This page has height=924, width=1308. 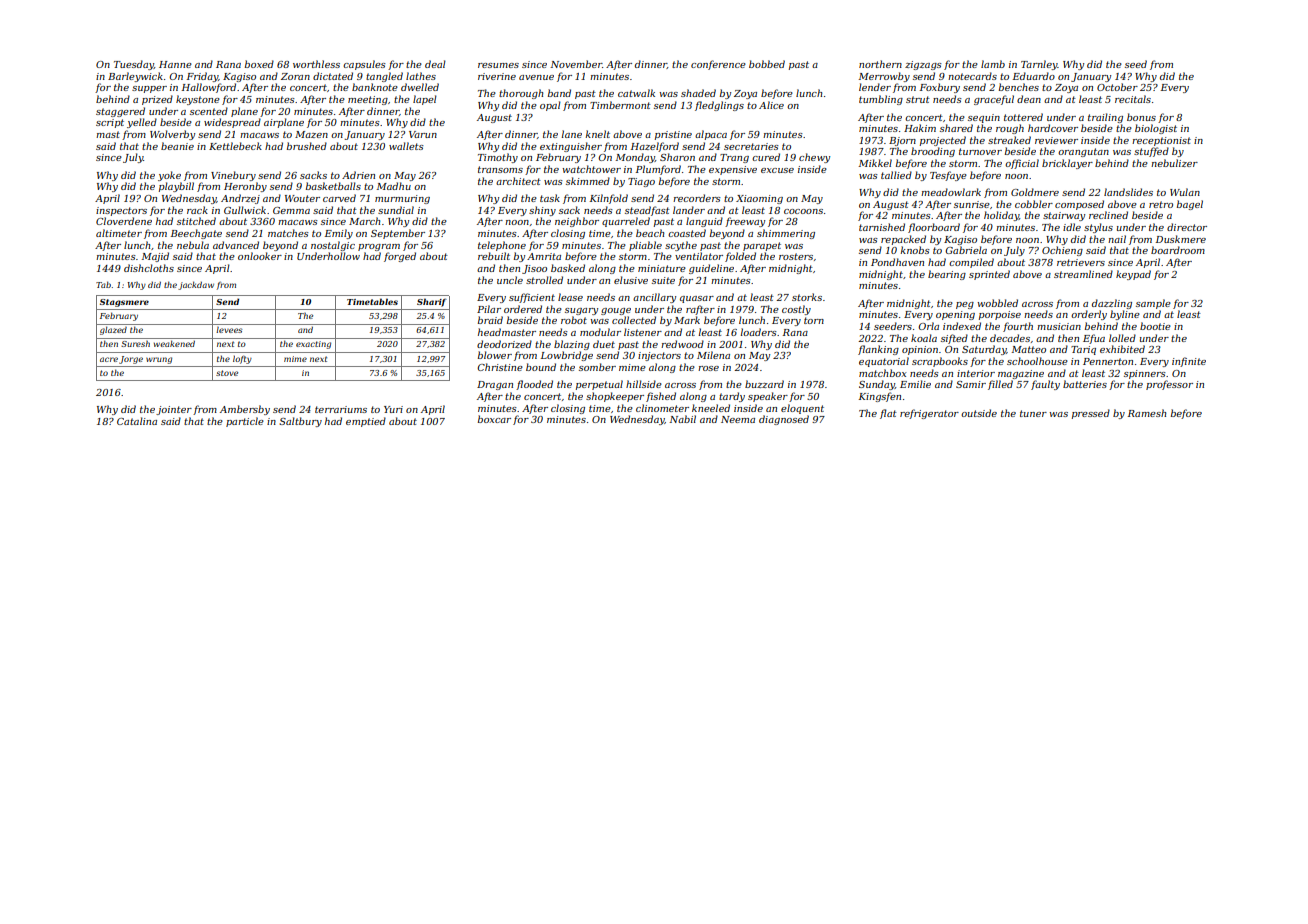 I want to click on graceful, so click(x=994, y=100).
